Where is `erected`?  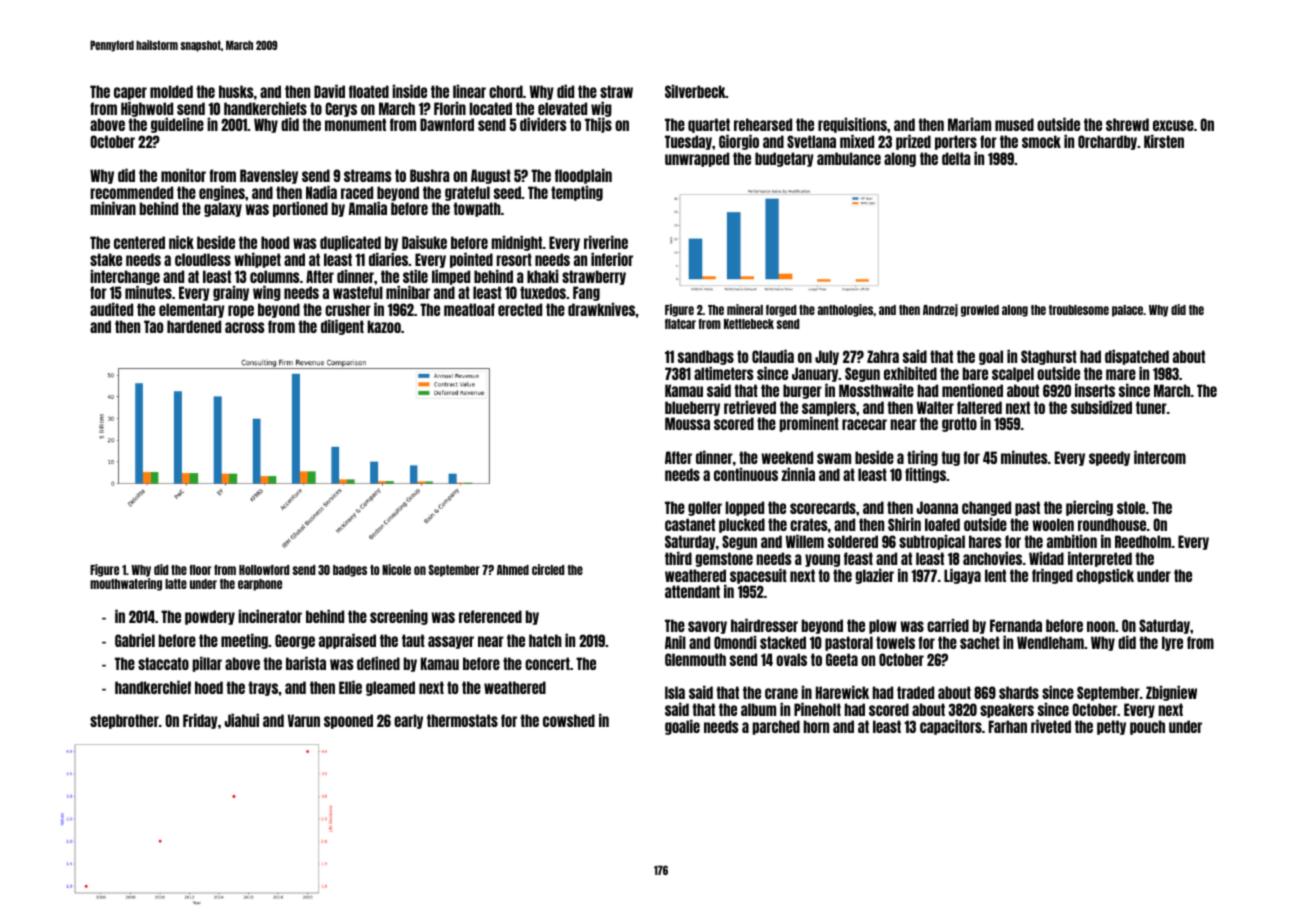 erected is located at coordinates (520, 309).
